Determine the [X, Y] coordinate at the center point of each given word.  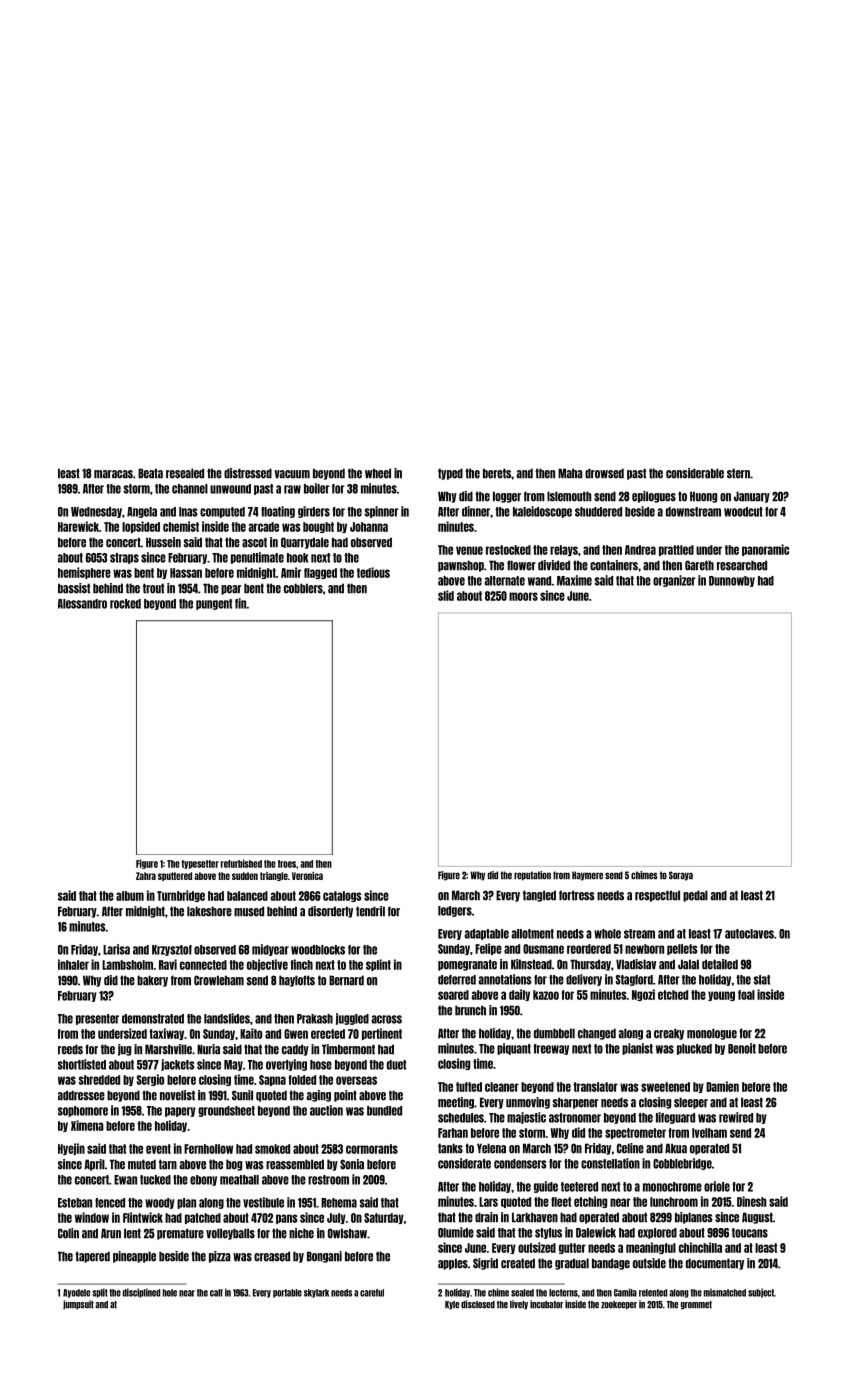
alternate [505, 581]
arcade [263, 527]
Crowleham [219, 980]
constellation [610, 1163]
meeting [456, 1103]
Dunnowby [732, 581]
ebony [203, 1180]
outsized [537, 1247]
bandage [611, 1264]
